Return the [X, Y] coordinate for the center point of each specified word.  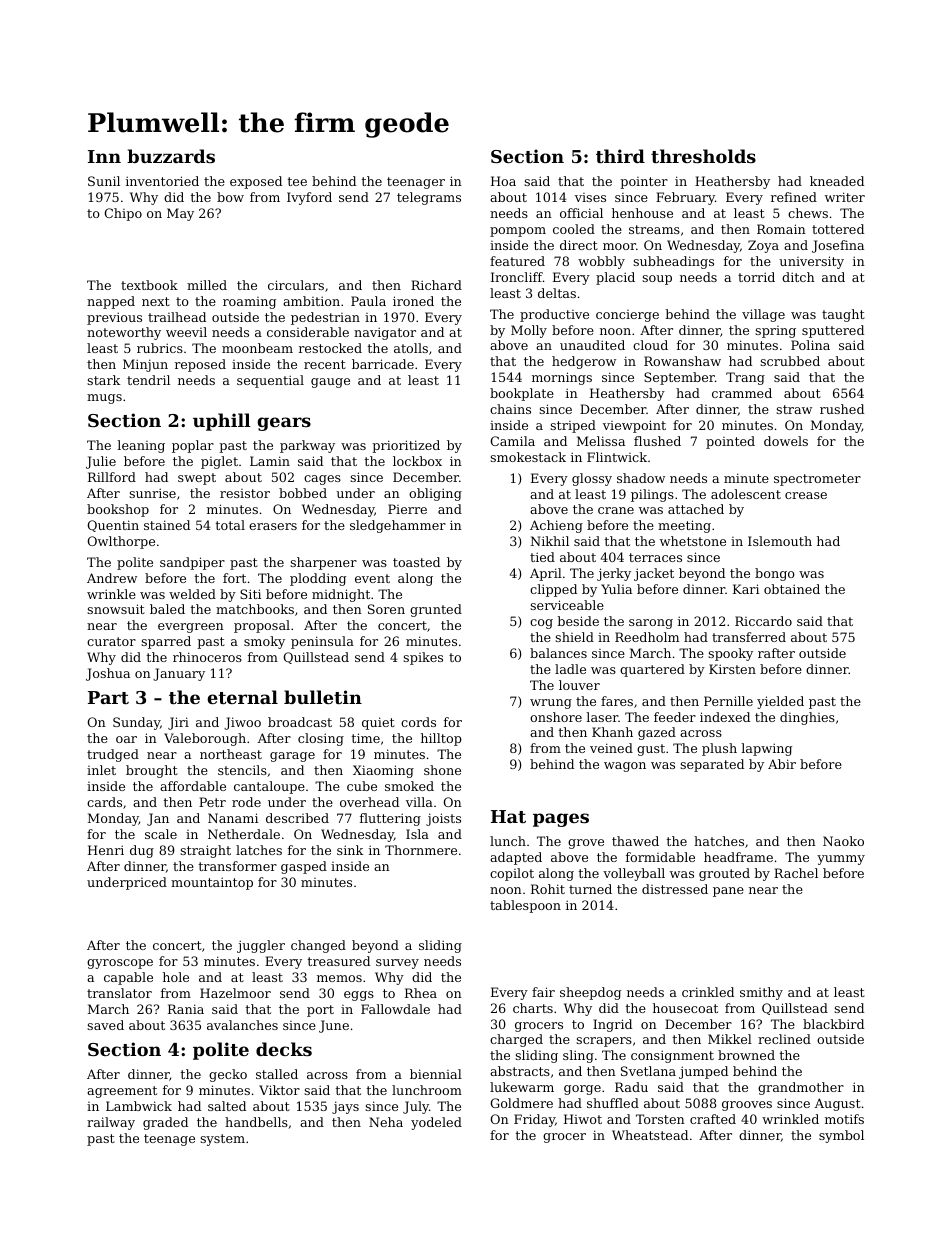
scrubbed [790, 361]
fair [543, 992]
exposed [256, 182]
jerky [614, 574]
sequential [270, 381]
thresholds [703, 156]
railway [111, 1123]
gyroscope [120, 964]
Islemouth [780, 541]
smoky [264, 642]
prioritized [406, 446]
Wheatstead [650, 1135]
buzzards [171, 156]
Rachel [796, 873]
